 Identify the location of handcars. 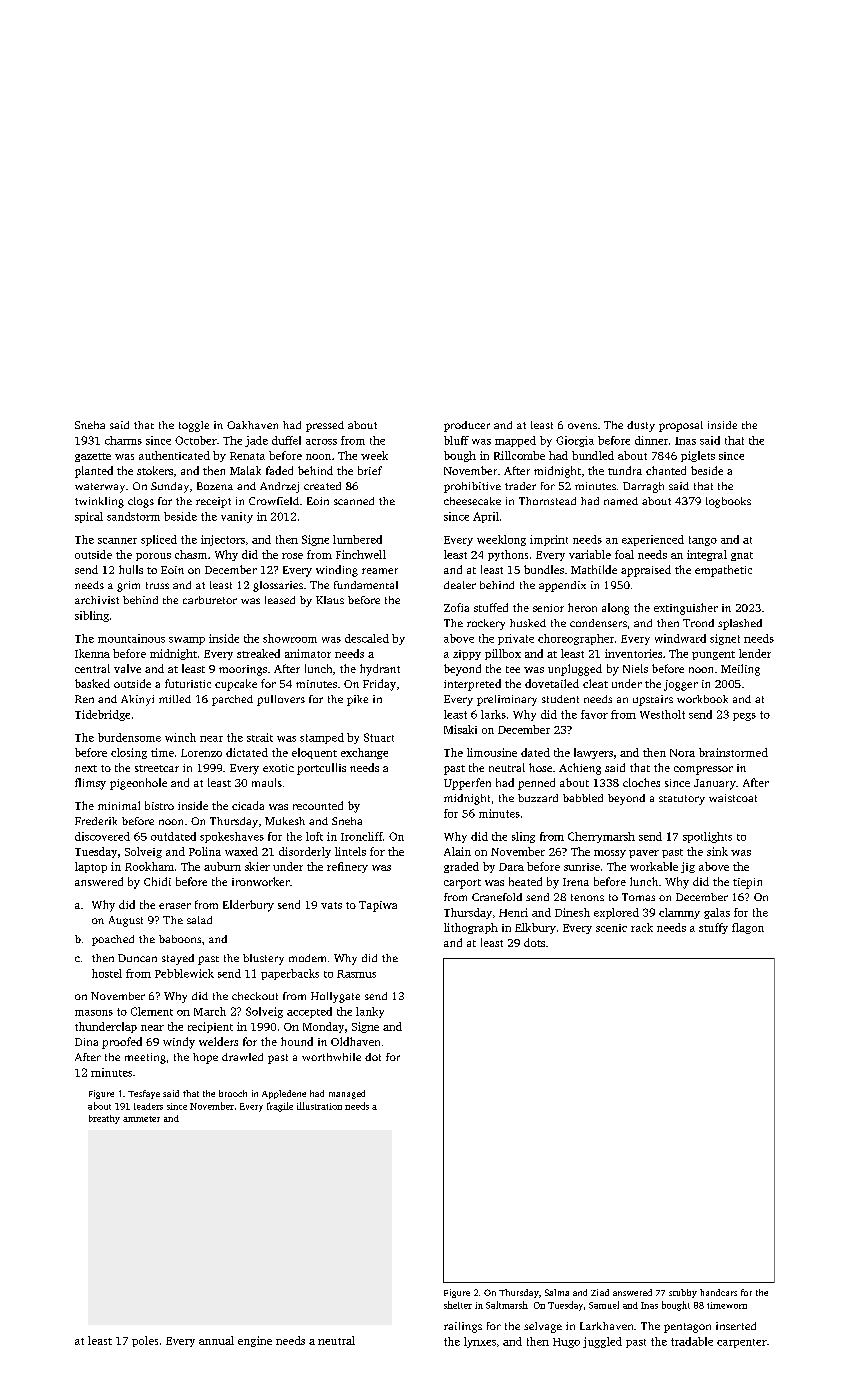
(718, 1292).
